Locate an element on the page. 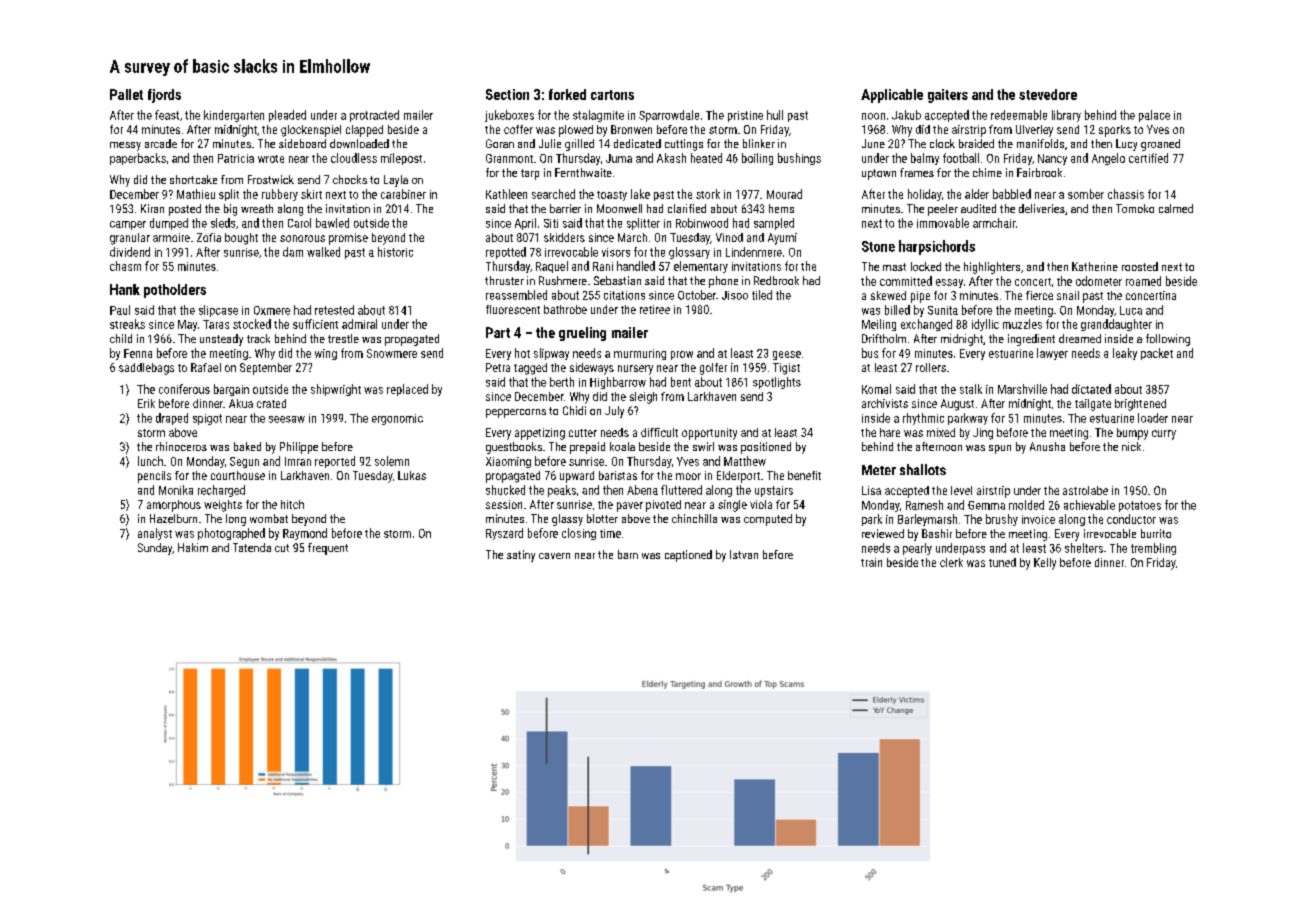  feast is located at coordinates (167, 115).
